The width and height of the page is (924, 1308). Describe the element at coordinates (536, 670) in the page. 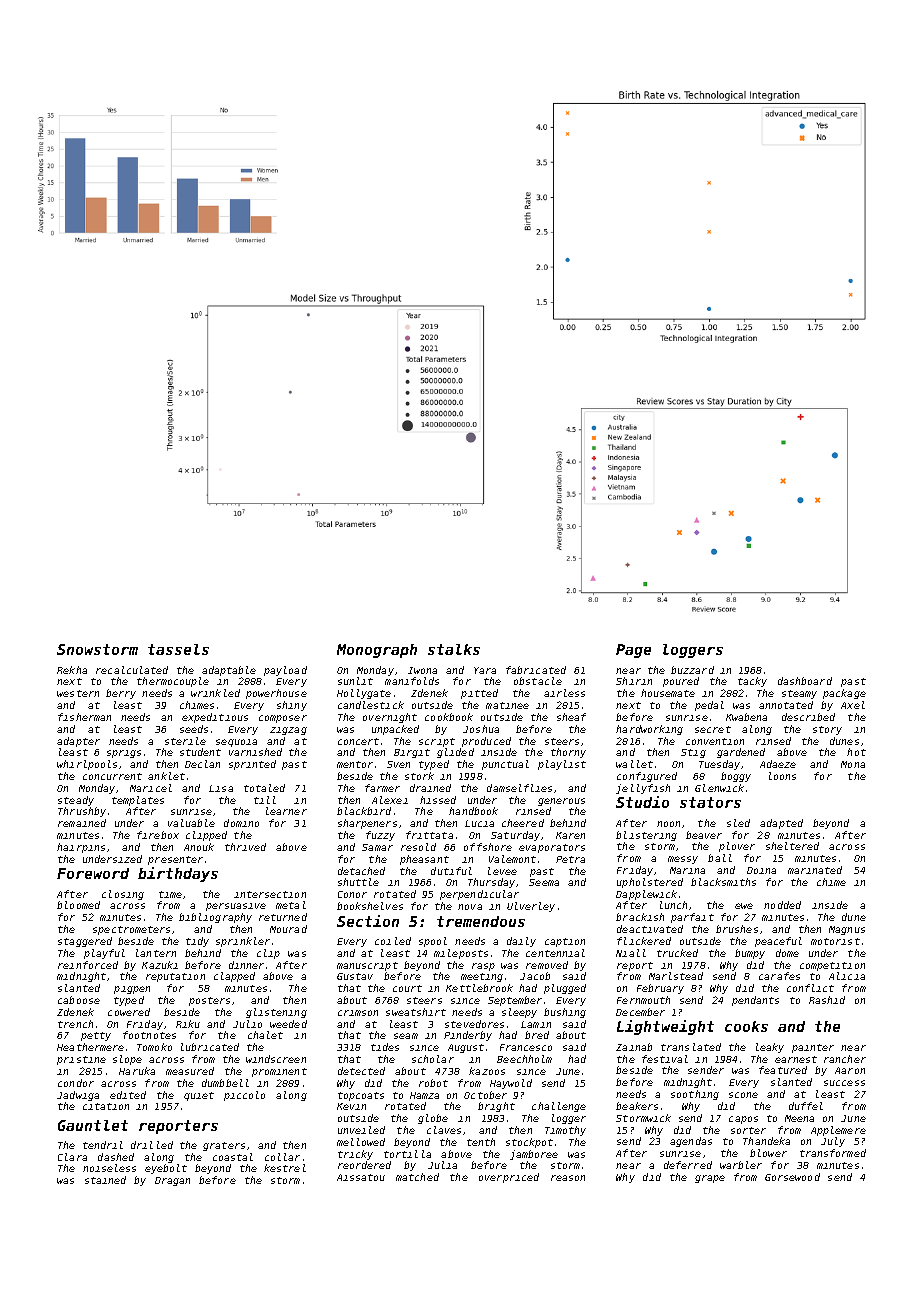

I see `fabricated` at that location.
